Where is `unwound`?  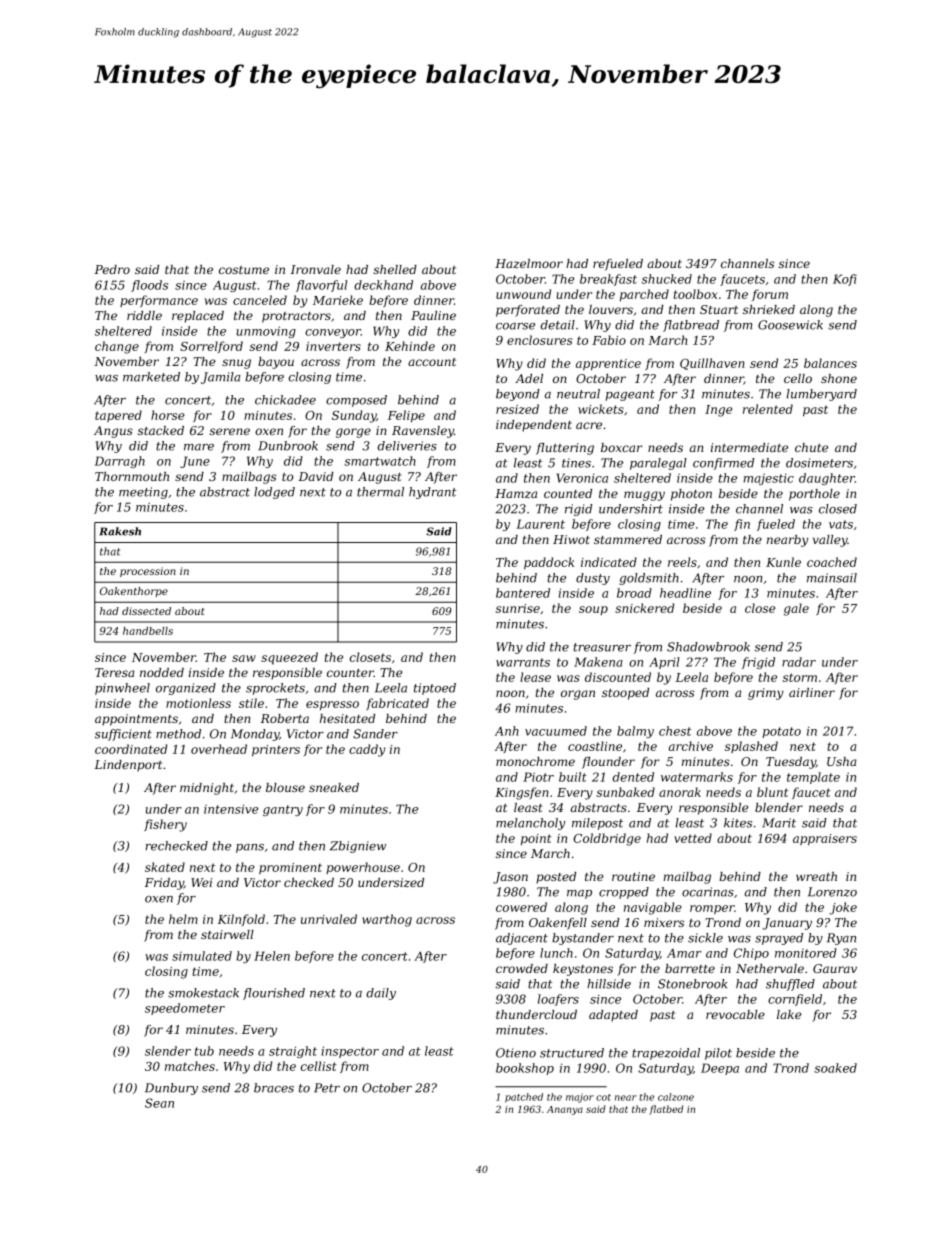
unwound is located at coordinates (523, 294).
